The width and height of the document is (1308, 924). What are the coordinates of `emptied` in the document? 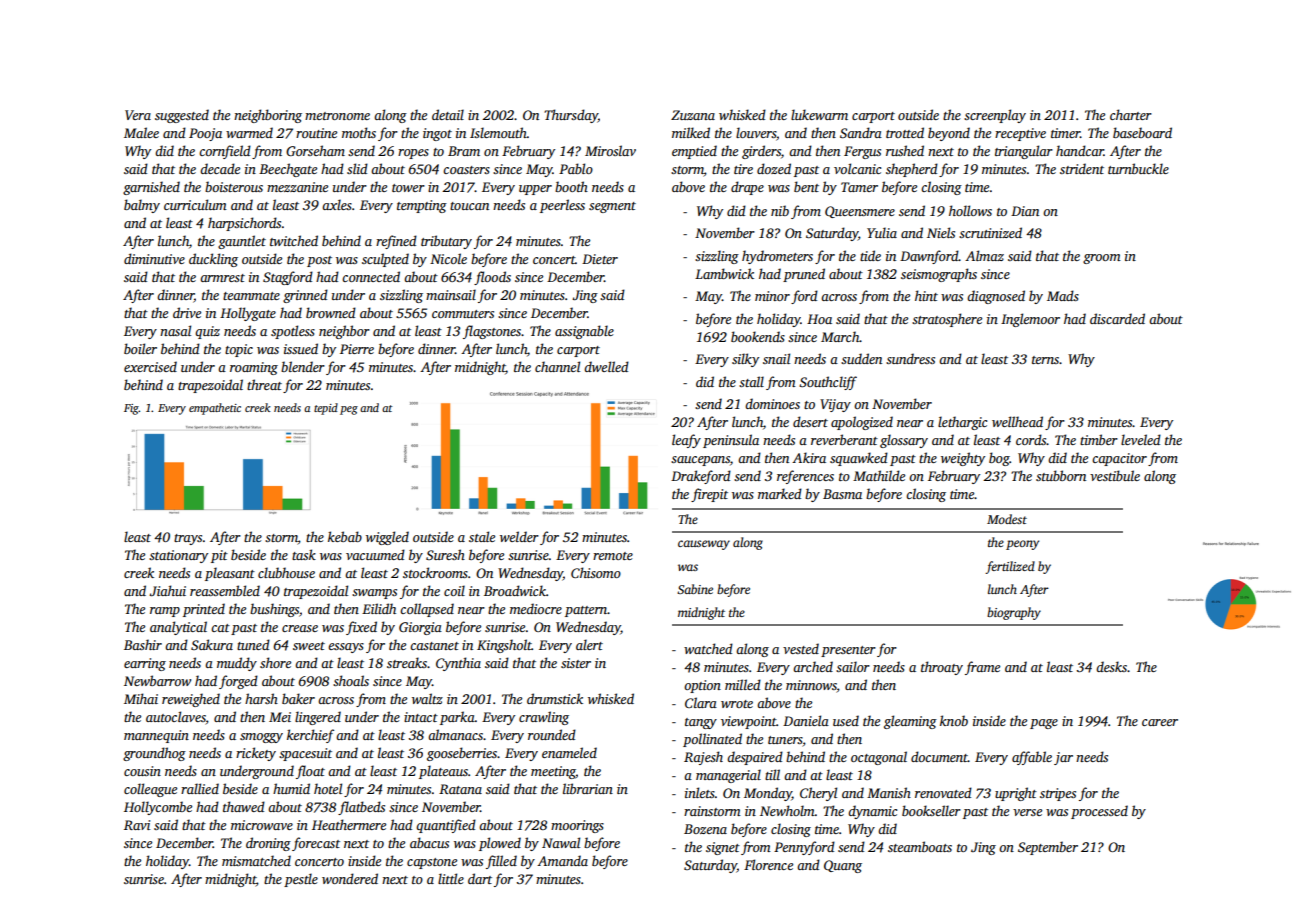 It's located at (694, 152).
